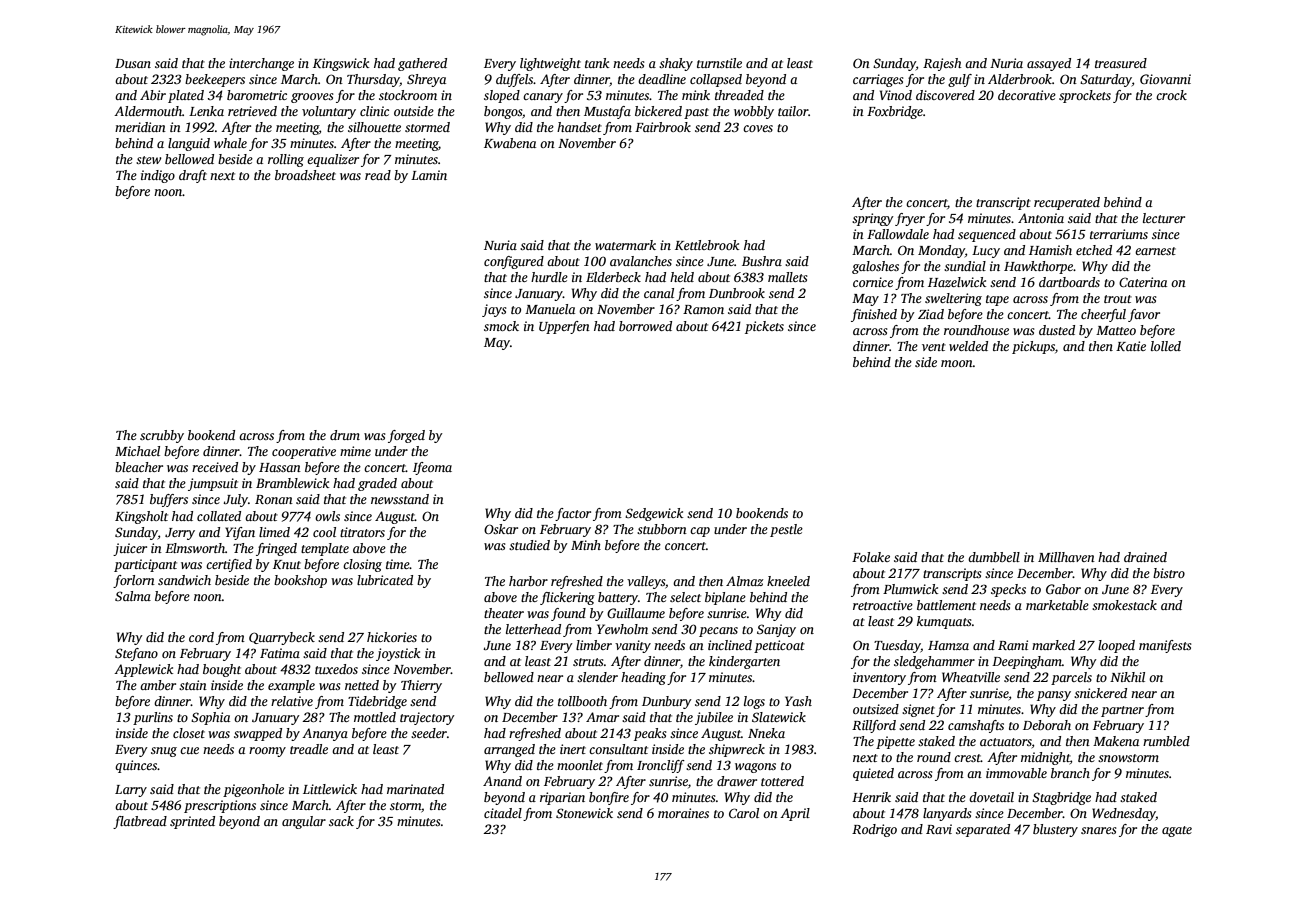 This image has height=924, width=1308. I want to click on marinated, so click(415, 789).
